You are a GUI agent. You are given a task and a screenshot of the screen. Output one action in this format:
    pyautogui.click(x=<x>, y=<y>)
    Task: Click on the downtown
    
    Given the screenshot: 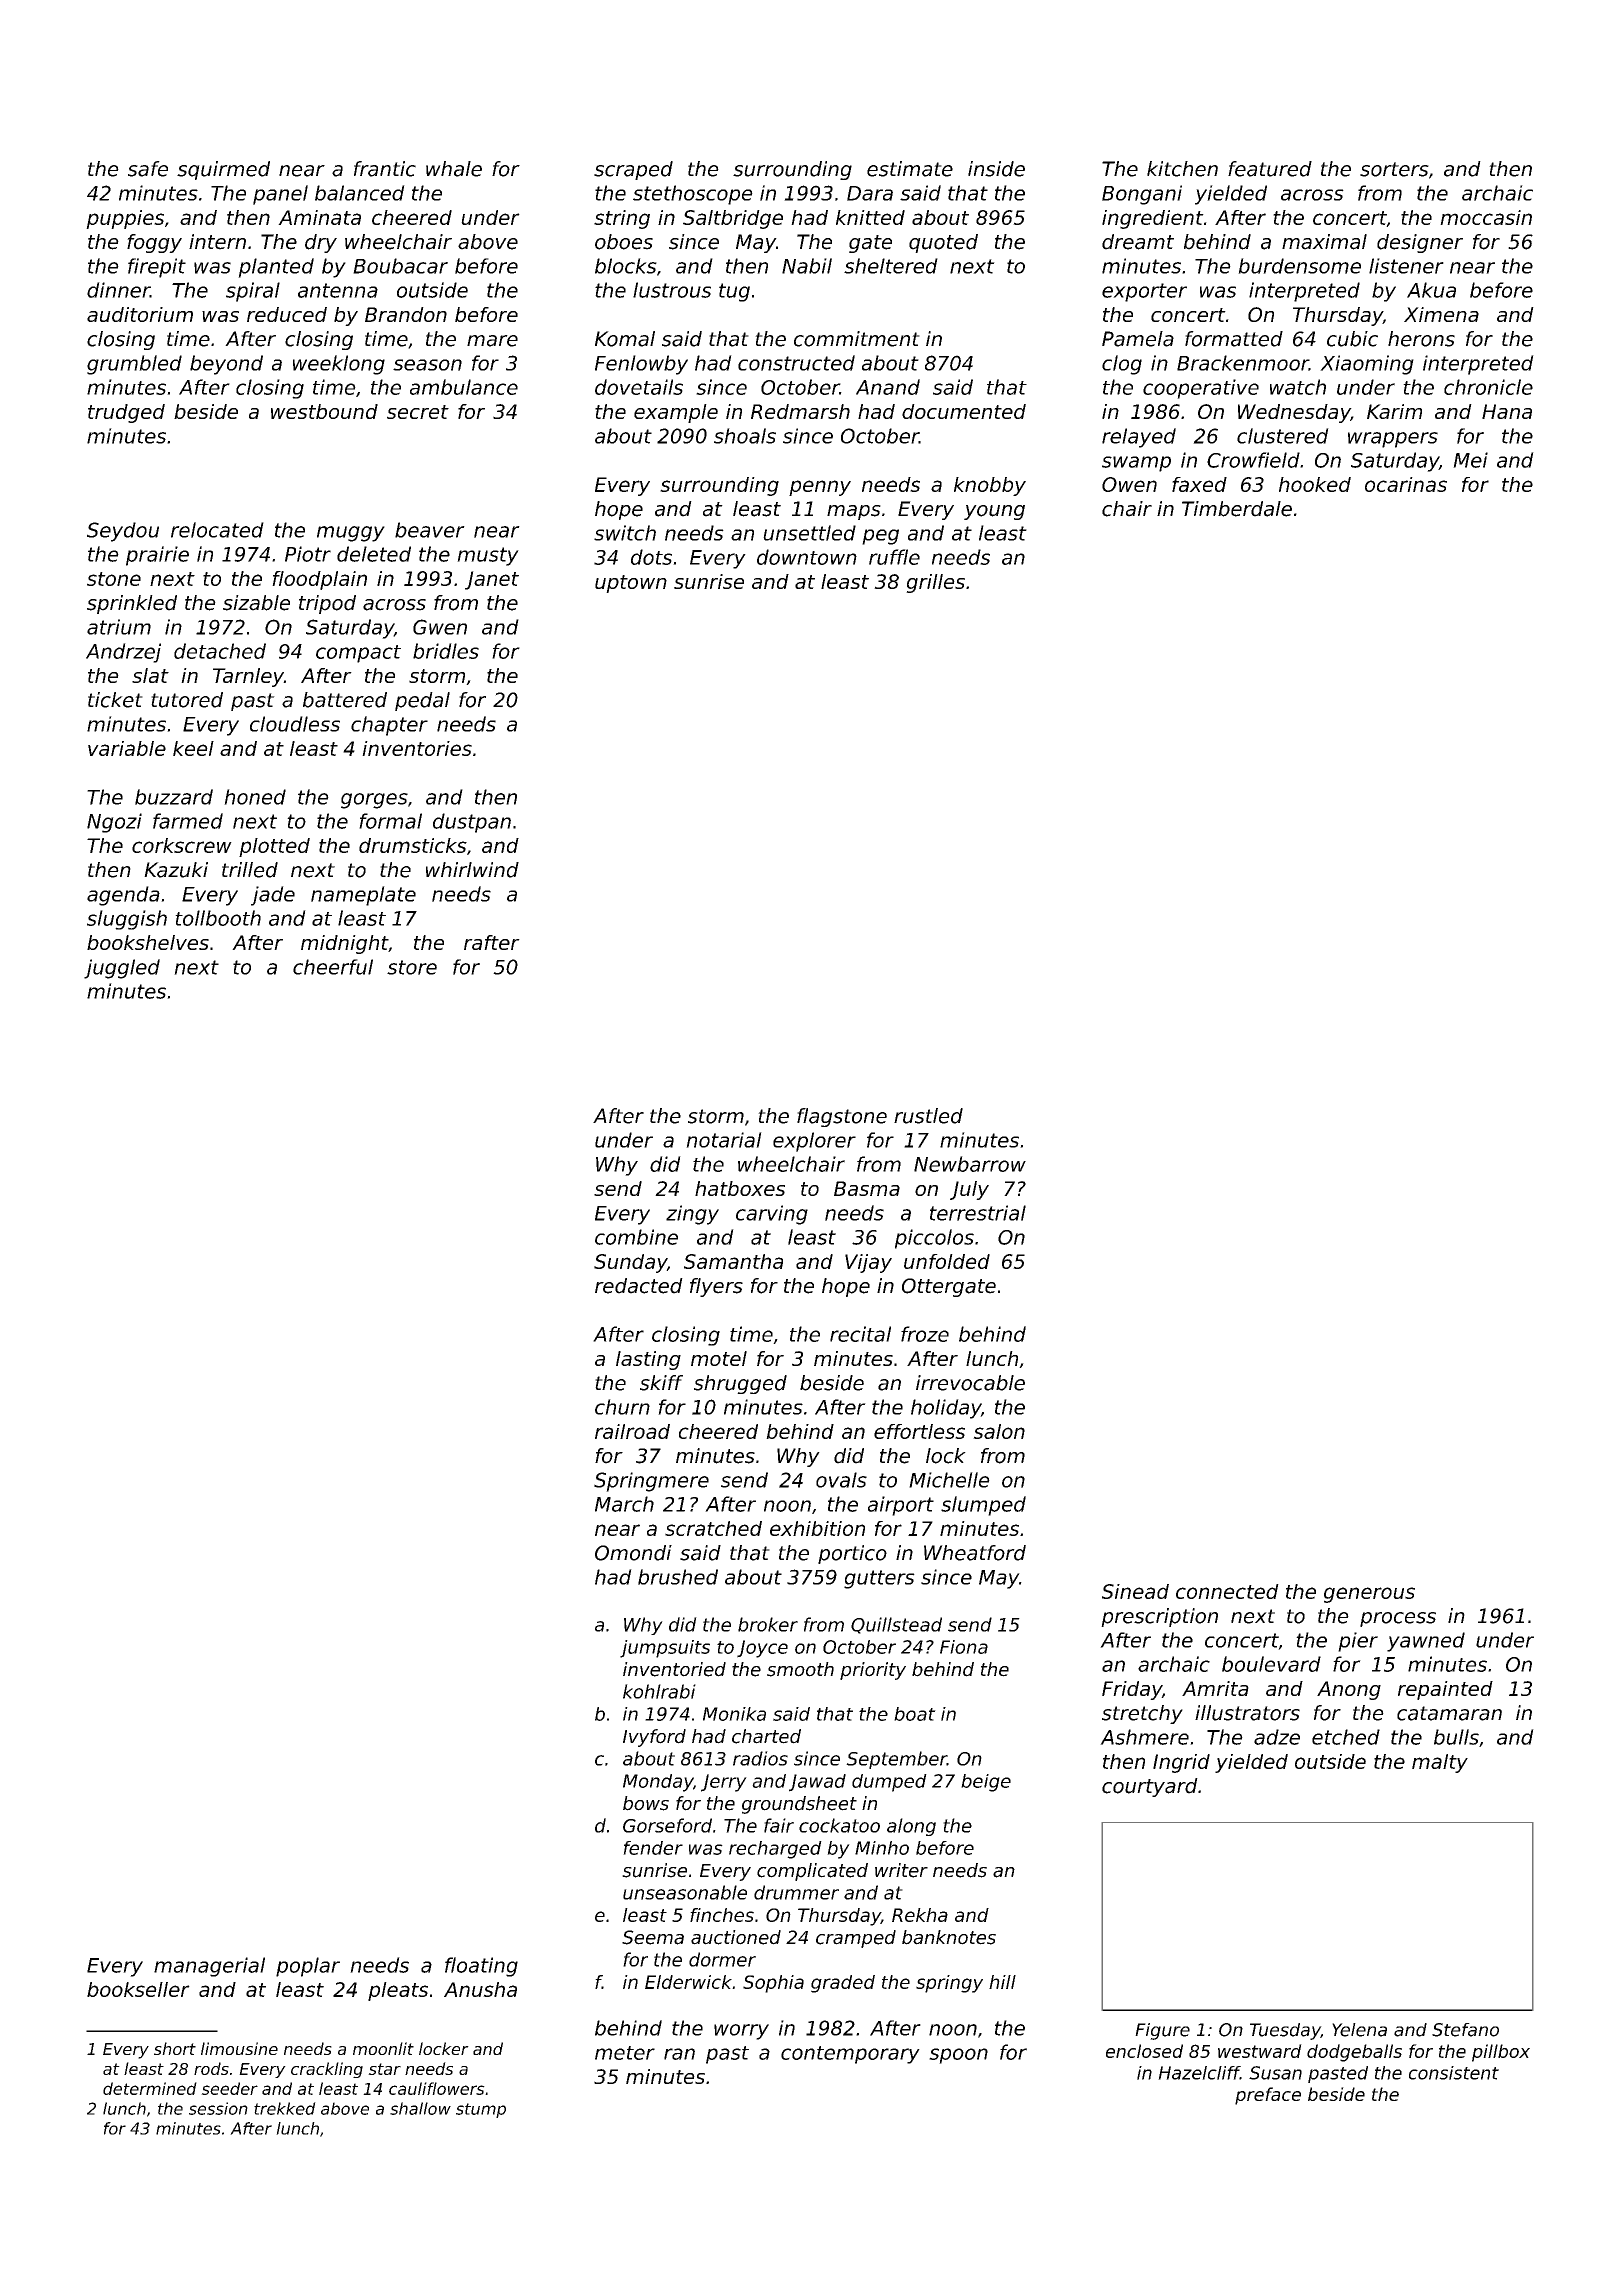 What is the action you would take?
    pyautogui.click(x=807, y=557)
